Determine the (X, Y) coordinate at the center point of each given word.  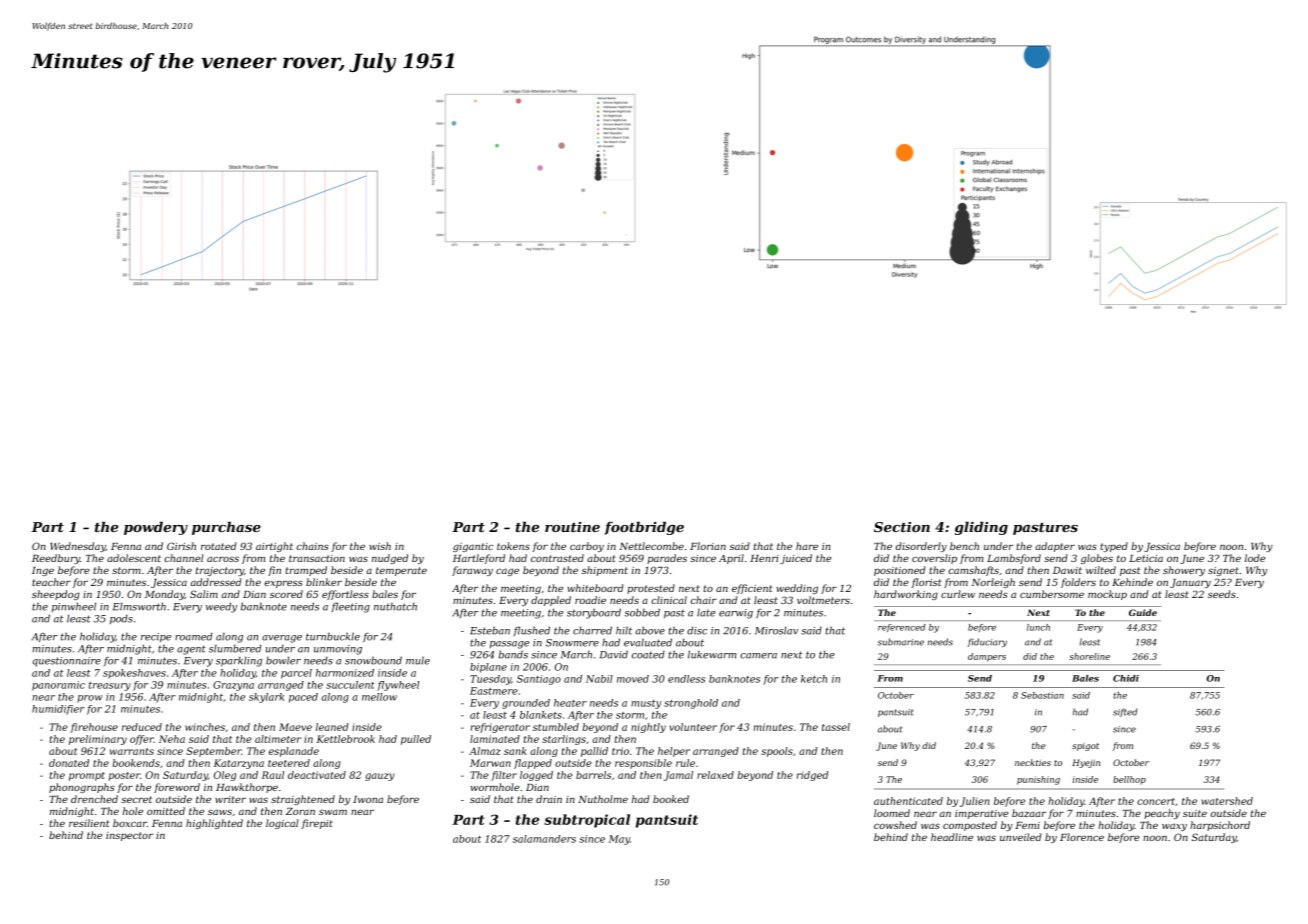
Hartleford (479, 559)
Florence (1082, 837)
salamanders (544, 839)
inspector (129, 836)
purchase (226, 528)
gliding (981, 528)
